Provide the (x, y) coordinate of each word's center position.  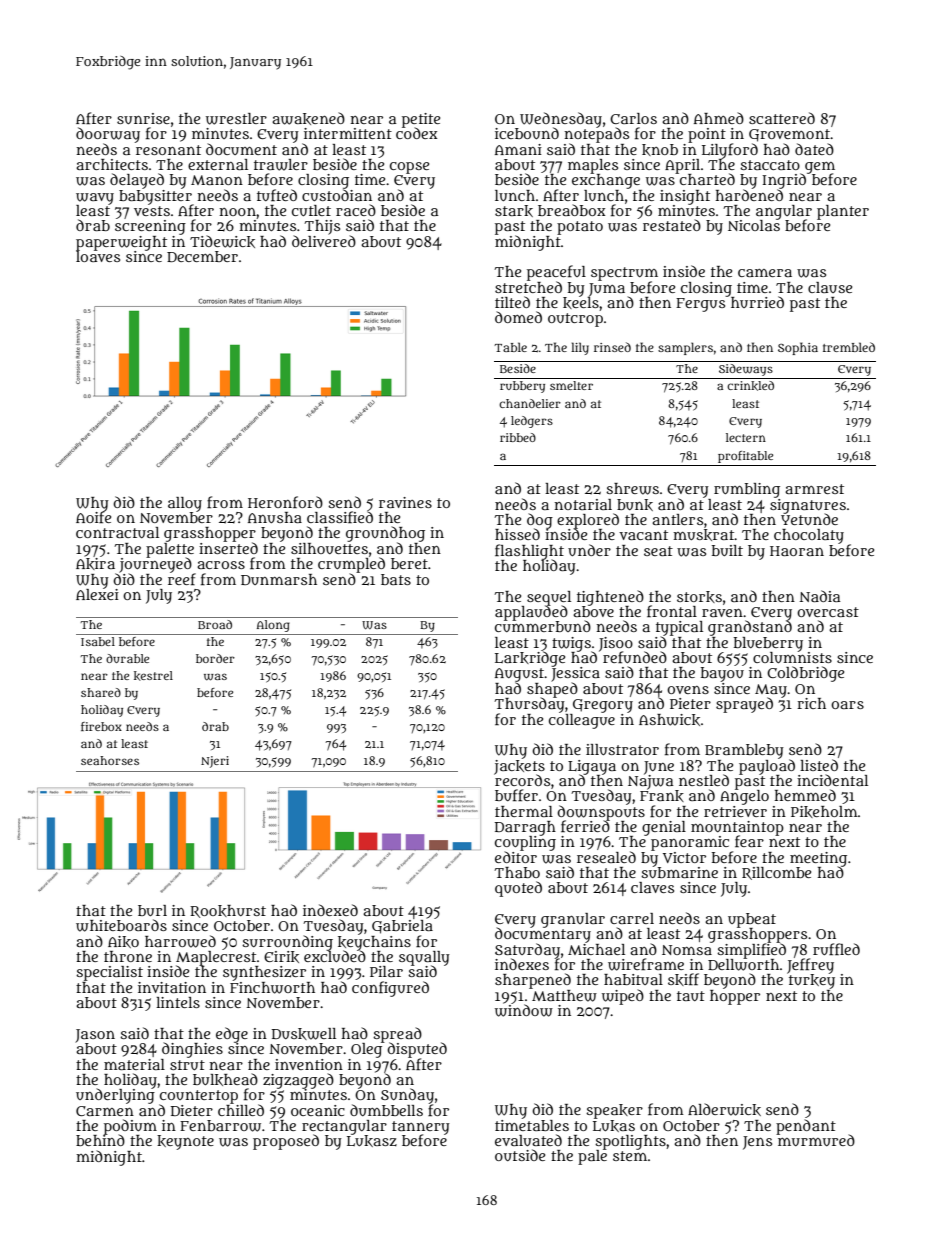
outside (520, 1155)
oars (847, 705)
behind (100, 1140)
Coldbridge (805, 674)
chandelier (530, 403)
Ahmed (719, 118)
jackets (519, 767)
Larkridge (530, 659)
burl (152, 910)
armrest (814, 489)
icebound (527, 133)
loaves (98, 256)
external (218, 164)
